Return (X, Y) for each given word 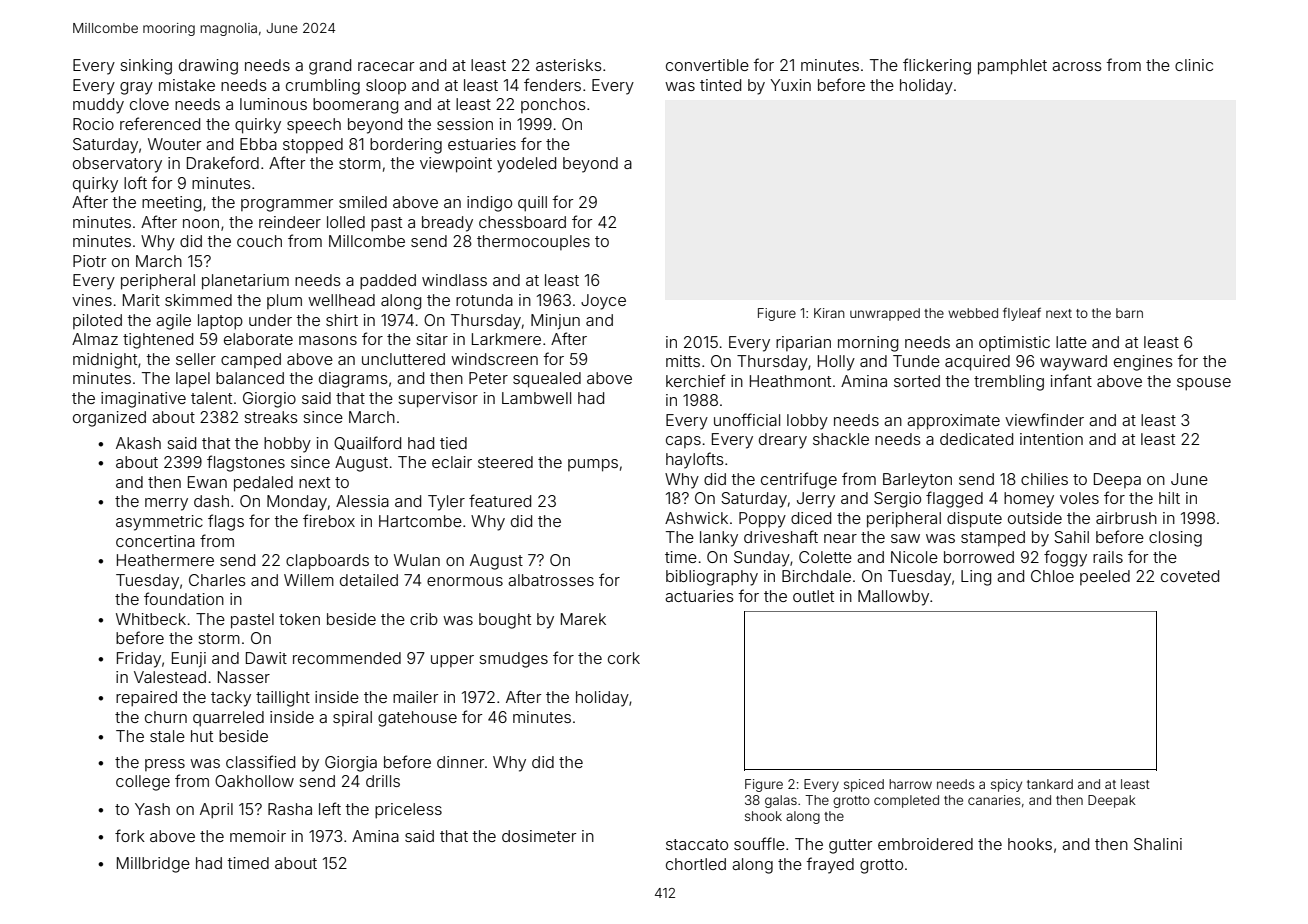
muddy (98, 106)
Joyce (603, 302)
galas (781, 801)
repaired (146, 699)
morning (868, 344)
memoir (258, 836)
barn (1129, 313)
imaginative (143, 400)
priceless (408, 811)
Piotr (89, 261)
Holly (836, 363)
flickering (937, 66)
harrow (910, 784)
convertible (707, 65)
